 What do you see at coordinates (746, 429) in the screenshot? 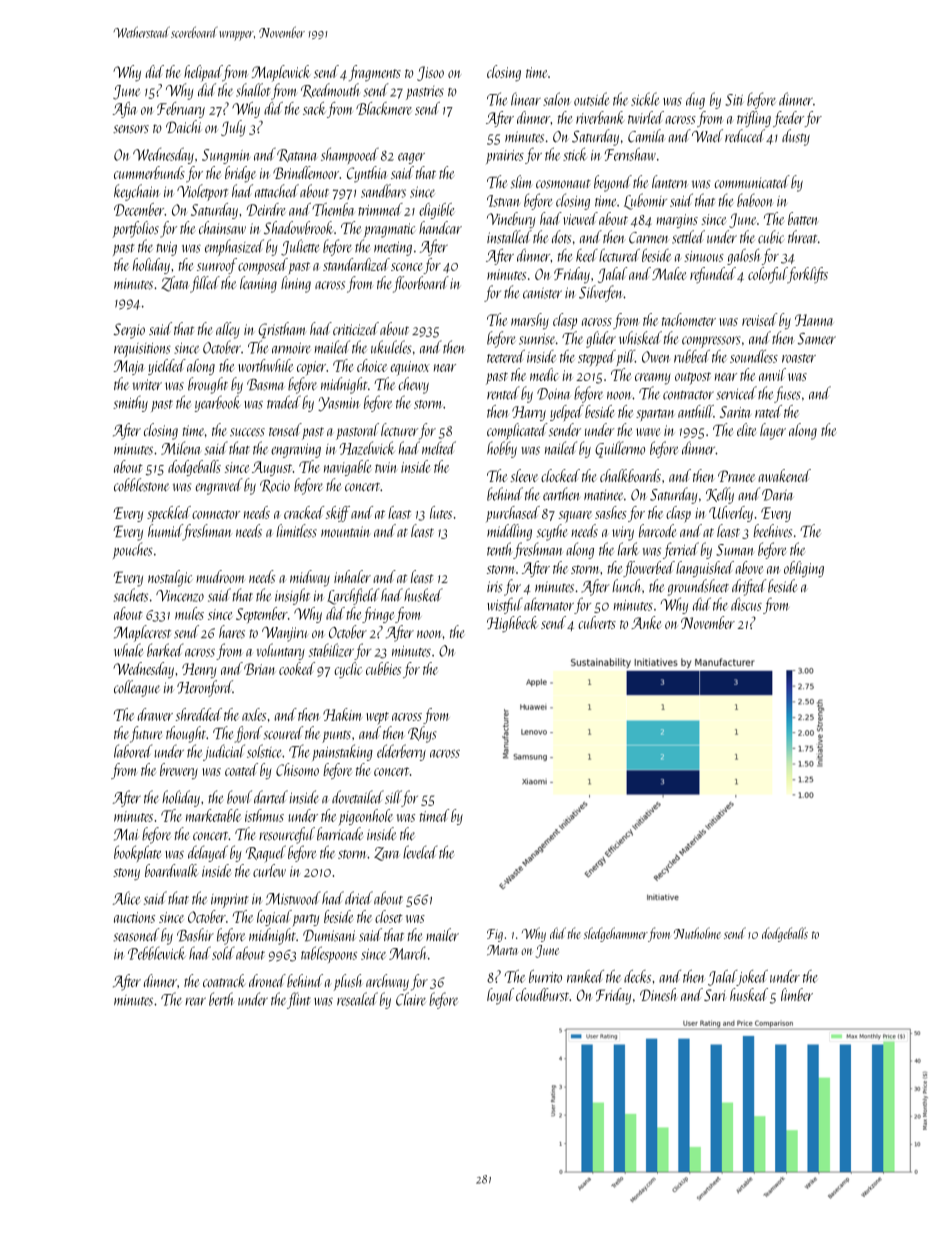
I see `elite` at bounding box center [746, 429].
